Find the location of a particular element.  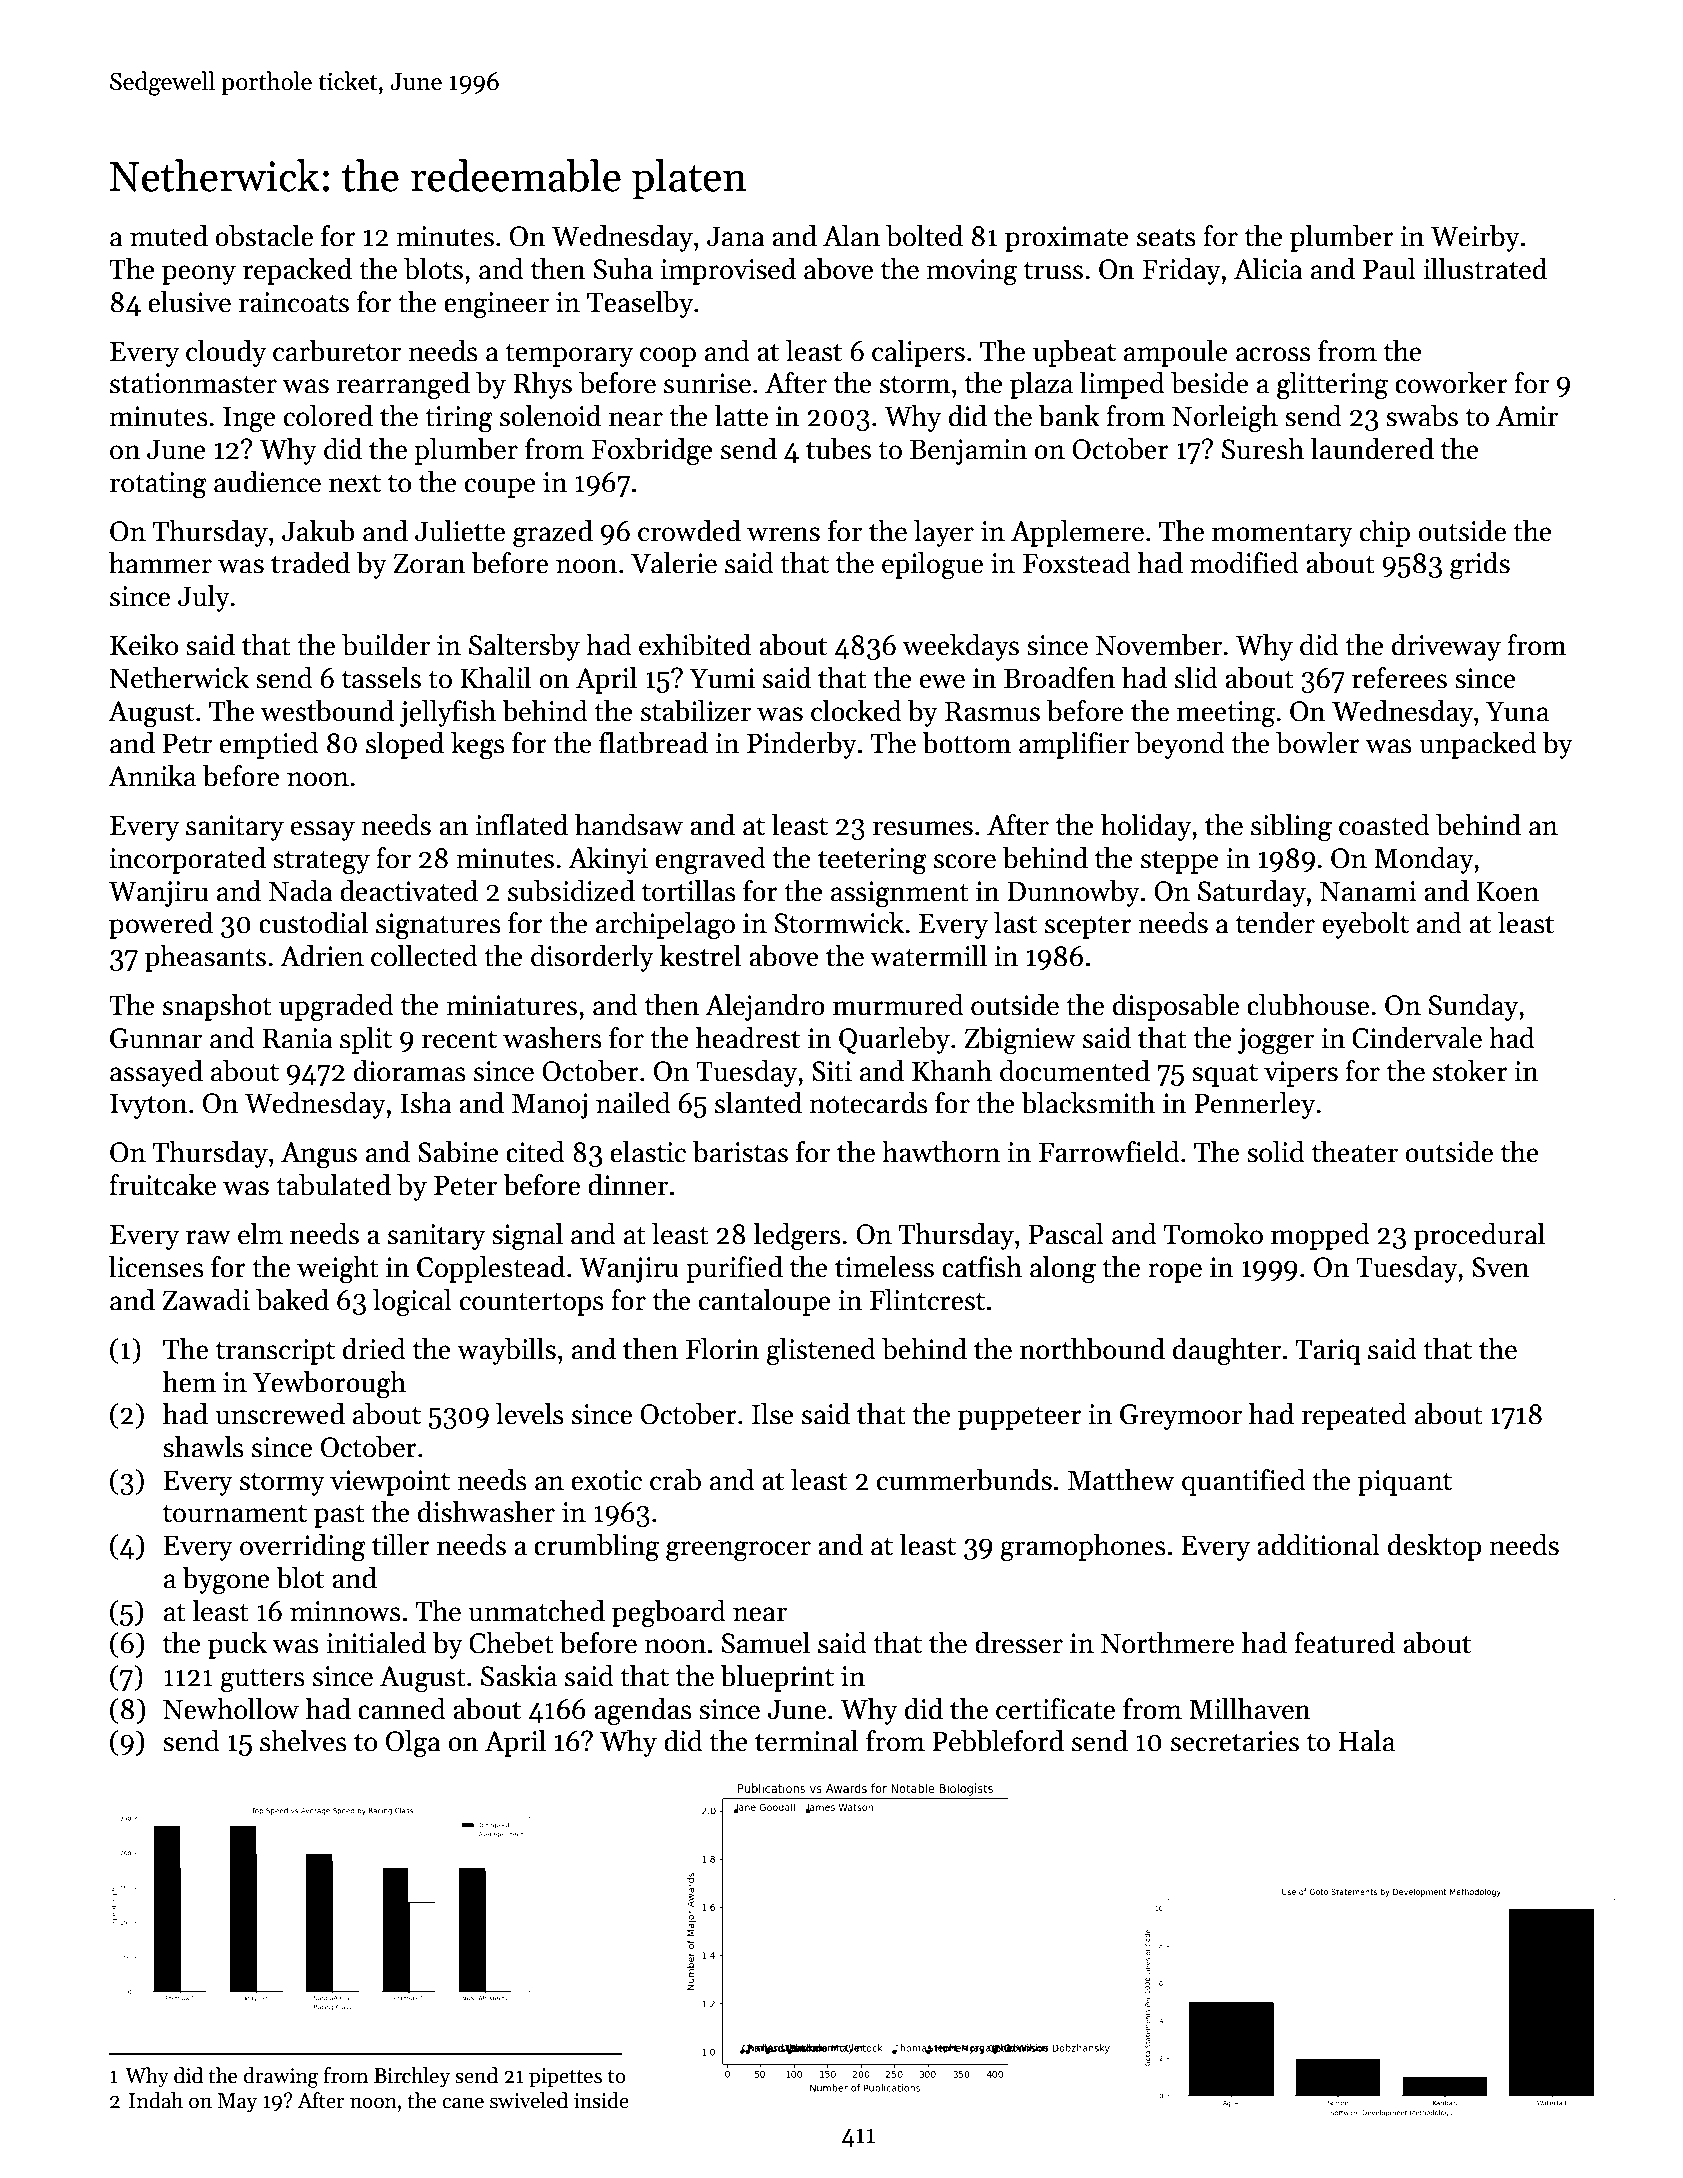

Paul is located at coordinates (1389, 269).
